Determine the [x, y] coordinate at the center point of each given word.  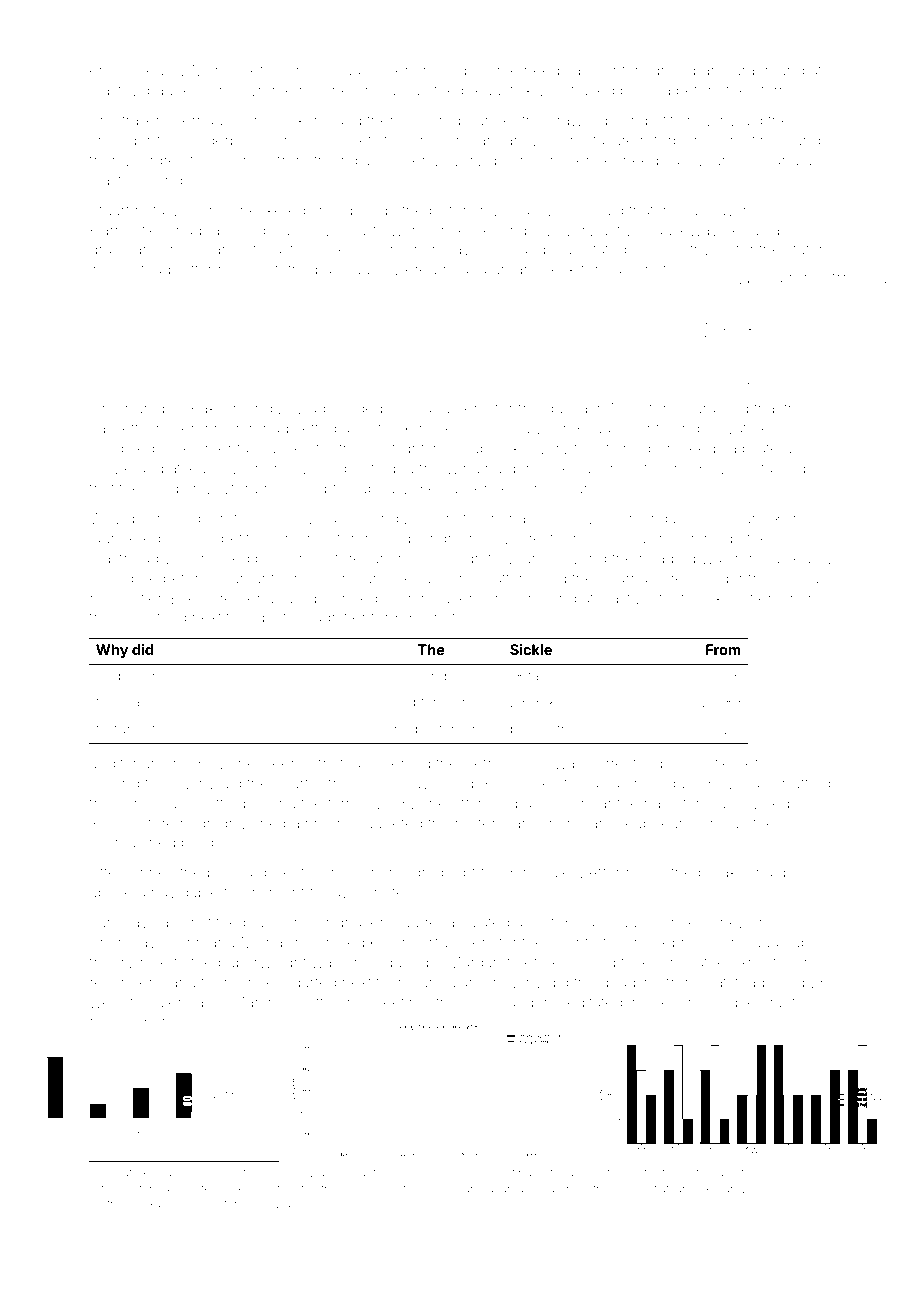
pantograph [733, 72]
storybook [245, 1205]
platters [506, 580]
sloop [165, 490]
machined [330, 942]
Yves [107, 823]
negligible [722, 1004]
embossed [126, 71]
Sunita [751, 468]
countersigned [637, 72]
